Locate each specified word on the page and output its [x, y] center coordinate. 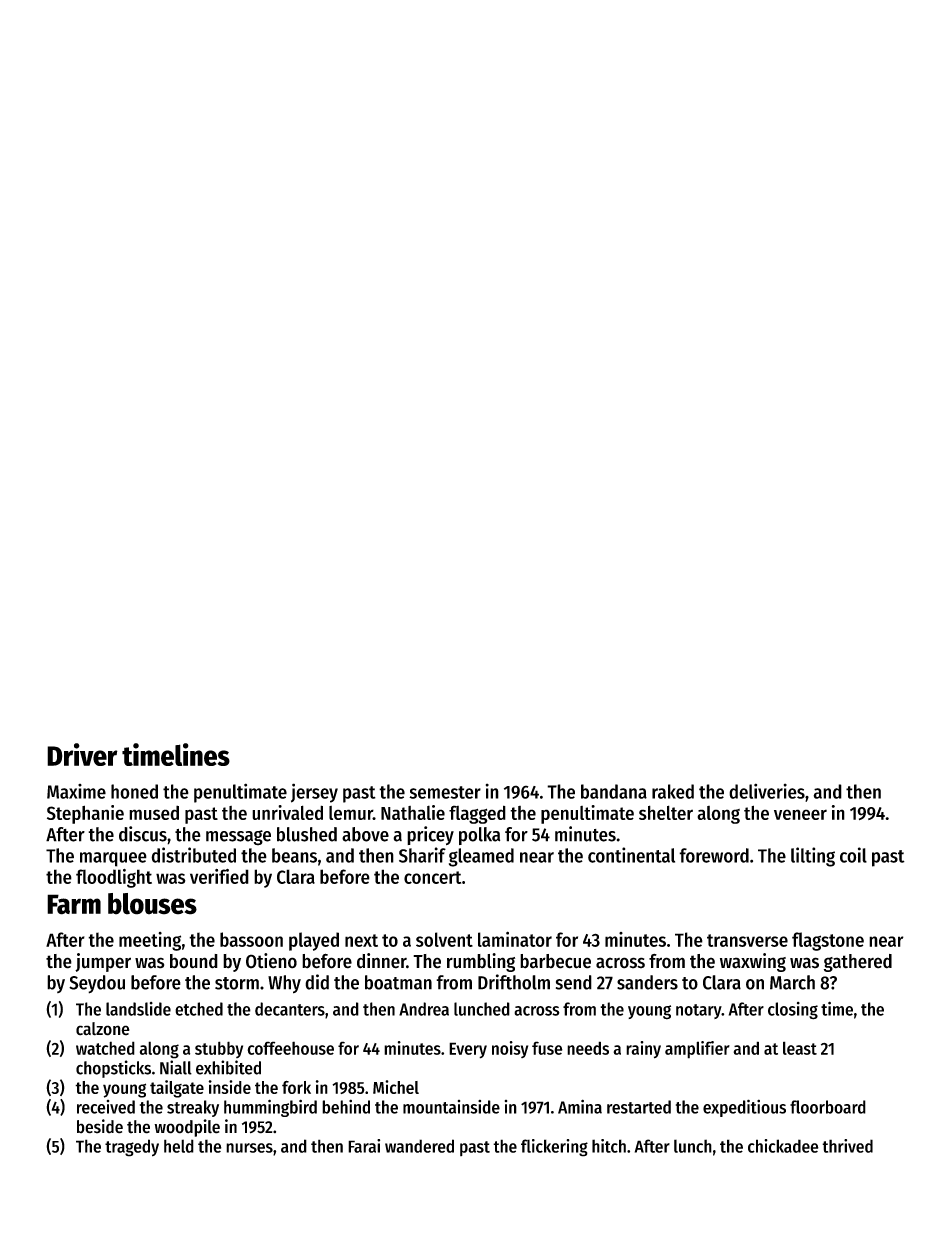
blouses [152, 904]
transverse [747, 940]
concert [432, 877]
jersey [314, 793]
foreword [714, 855]
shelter [666, 812]
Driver [82, 754]
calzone [103, 1029]
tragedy [132, 1148]
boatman [398, 982]
